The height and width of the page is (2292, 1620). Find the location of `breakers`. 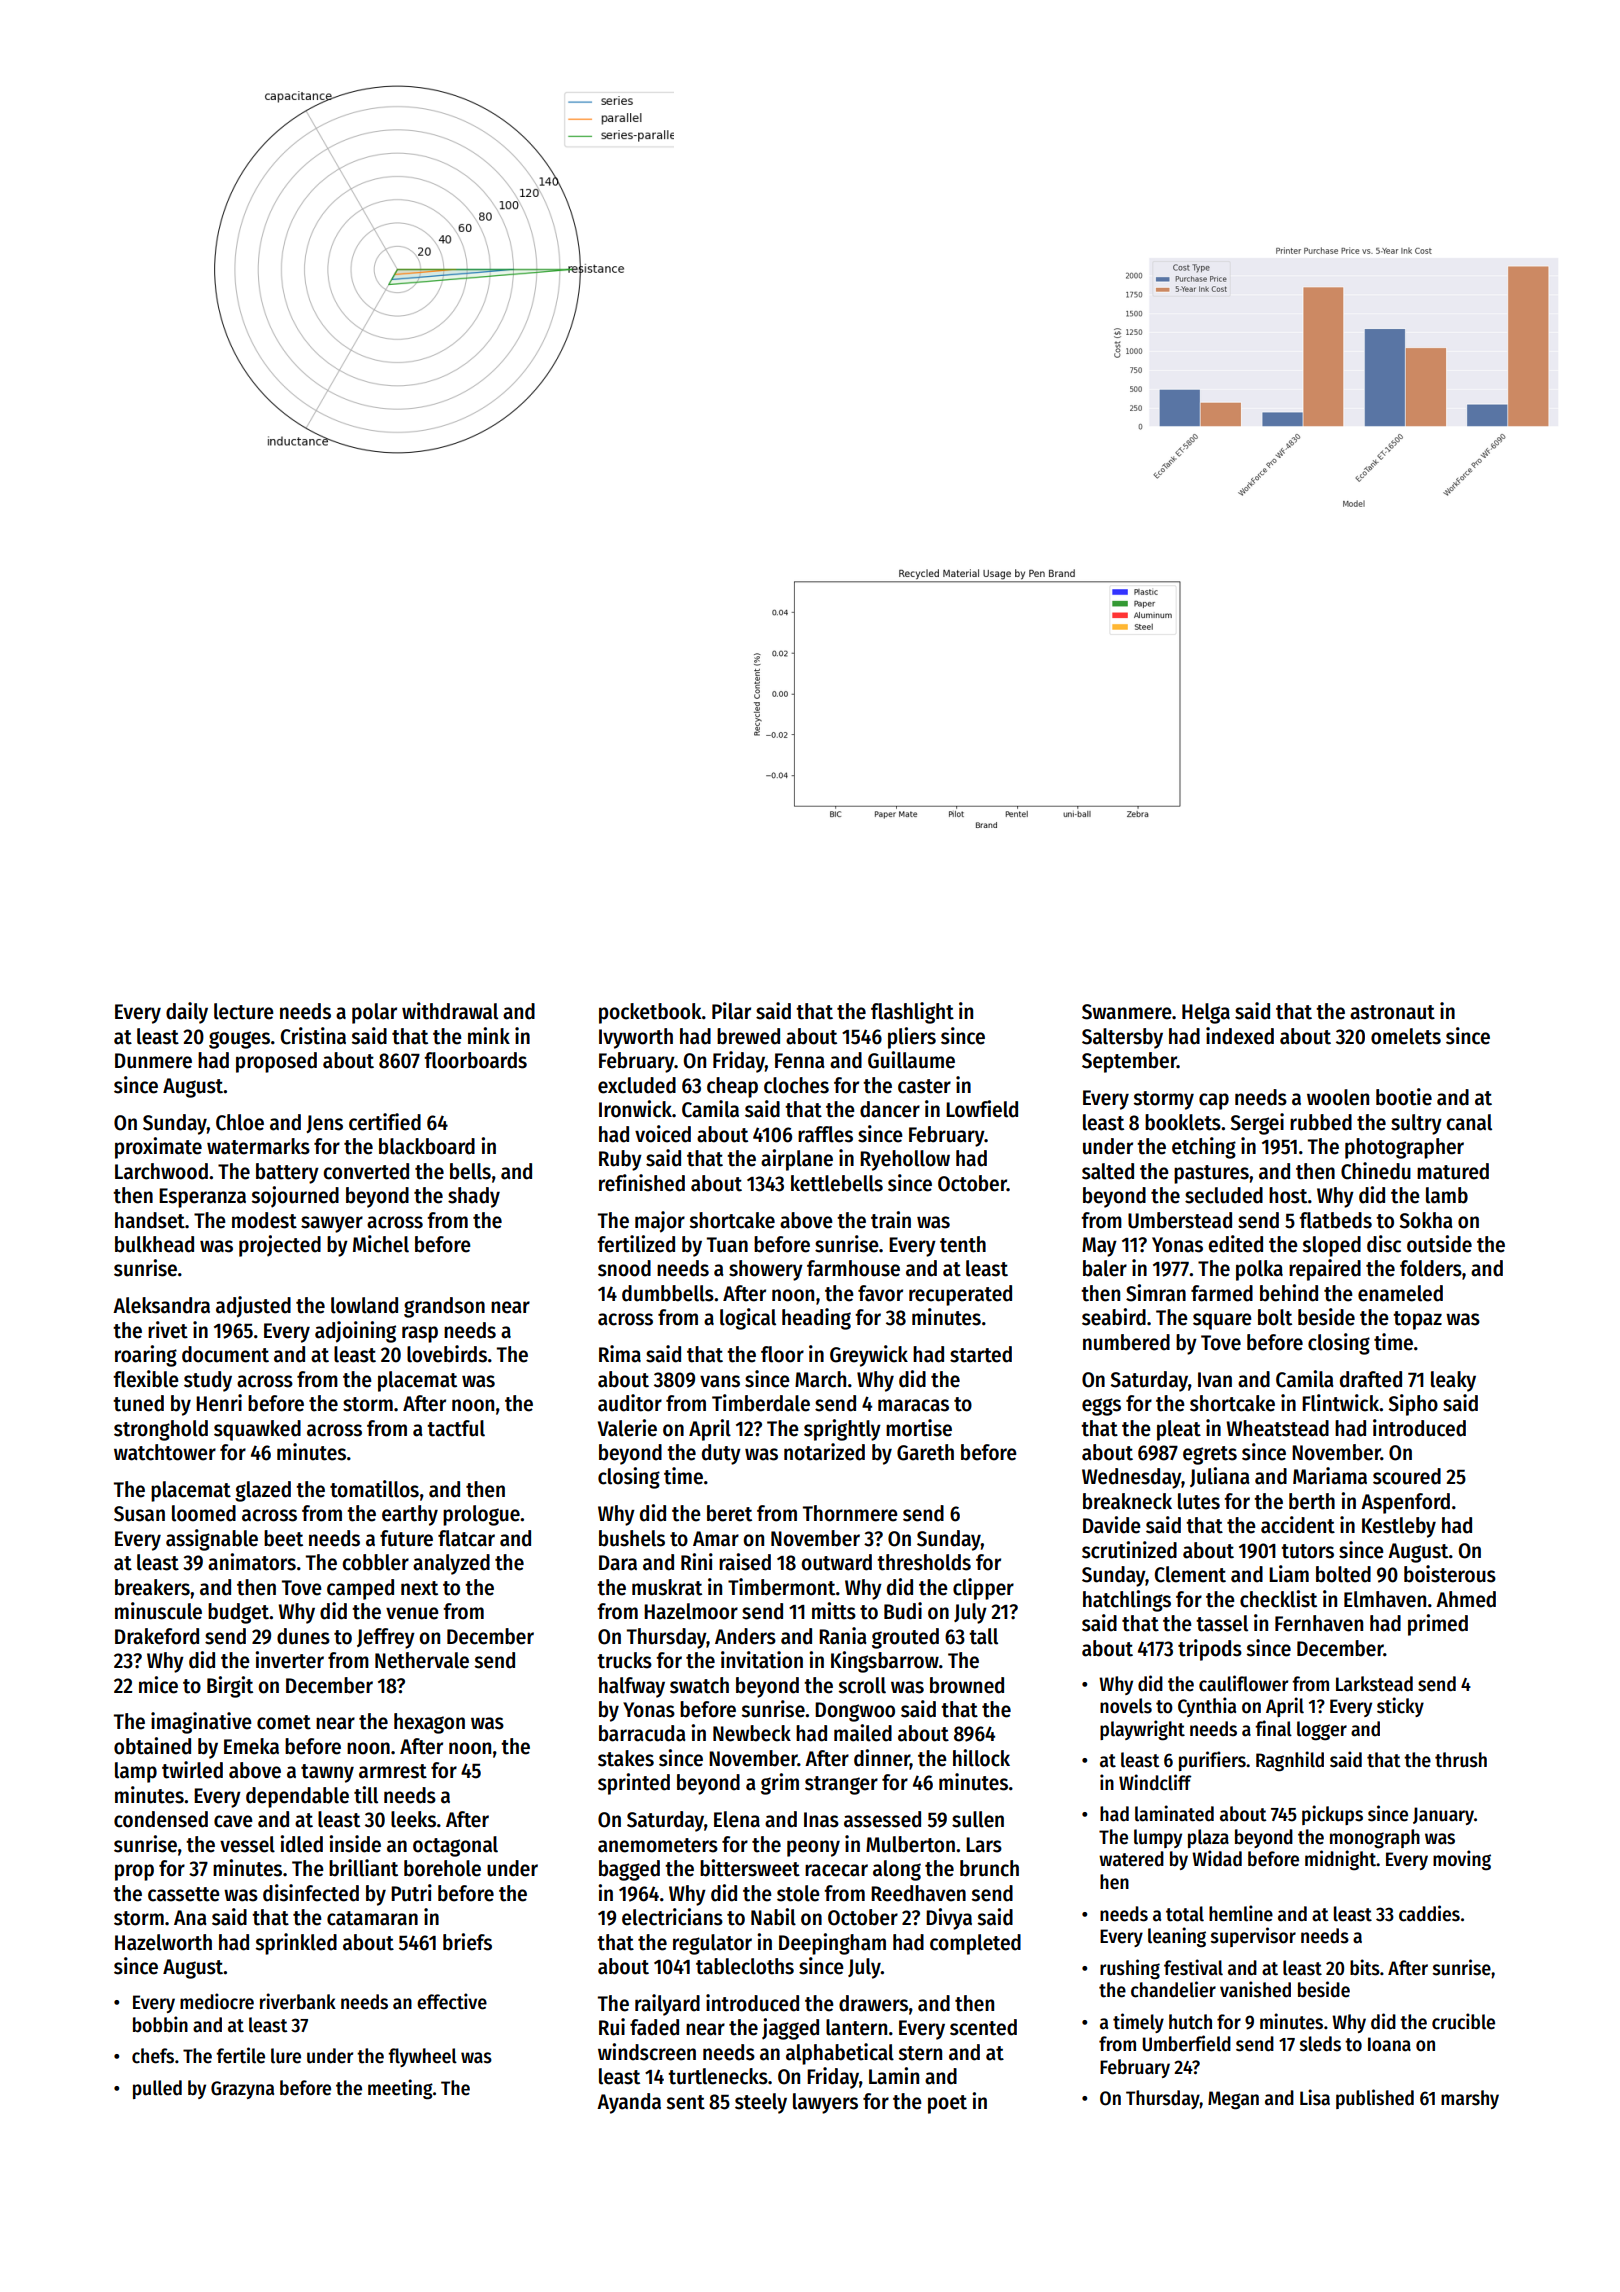

breakers is located at coordinates (152, 1587).
